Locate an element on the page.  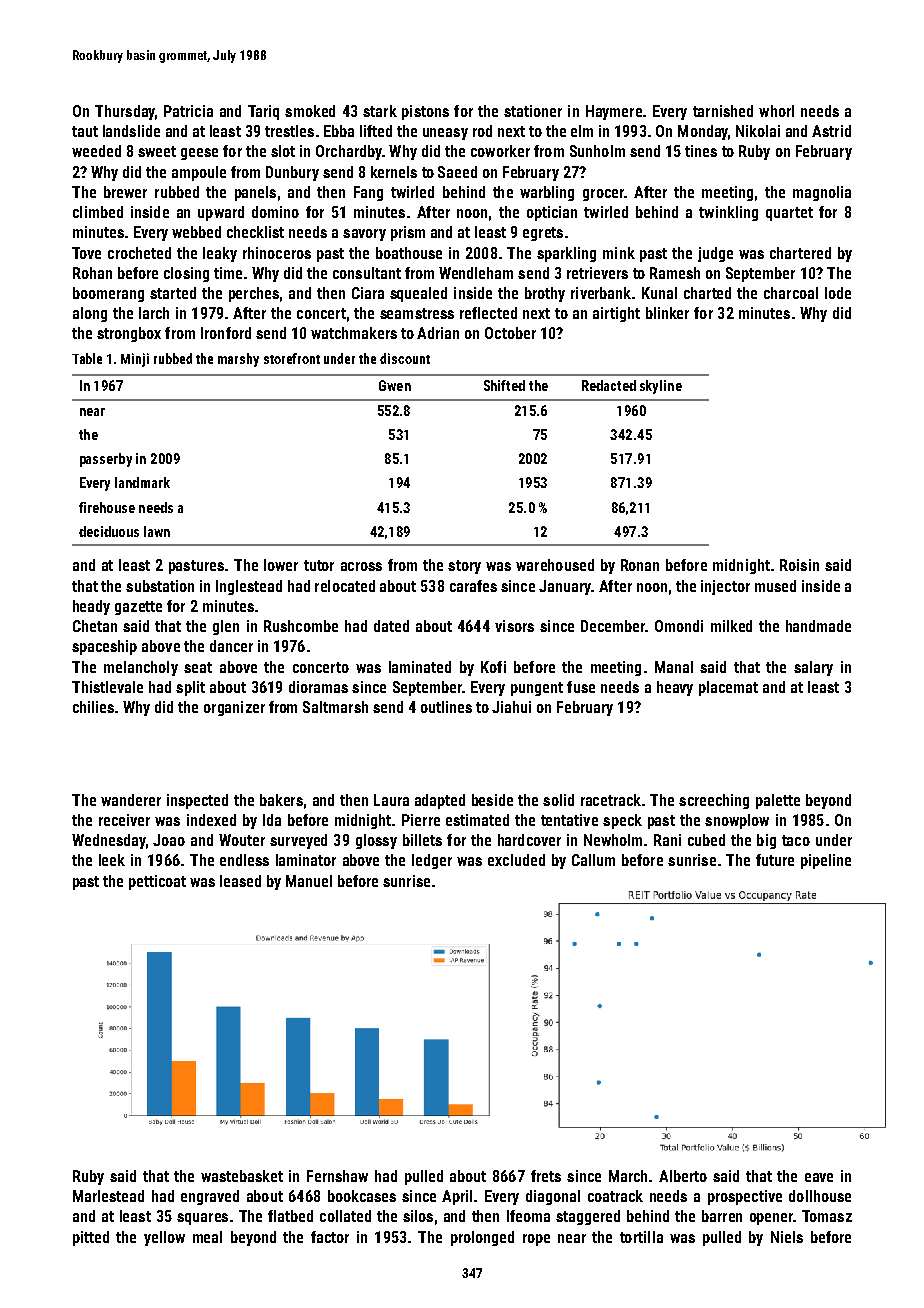
Gwen is located at coordinates (395, 385).
